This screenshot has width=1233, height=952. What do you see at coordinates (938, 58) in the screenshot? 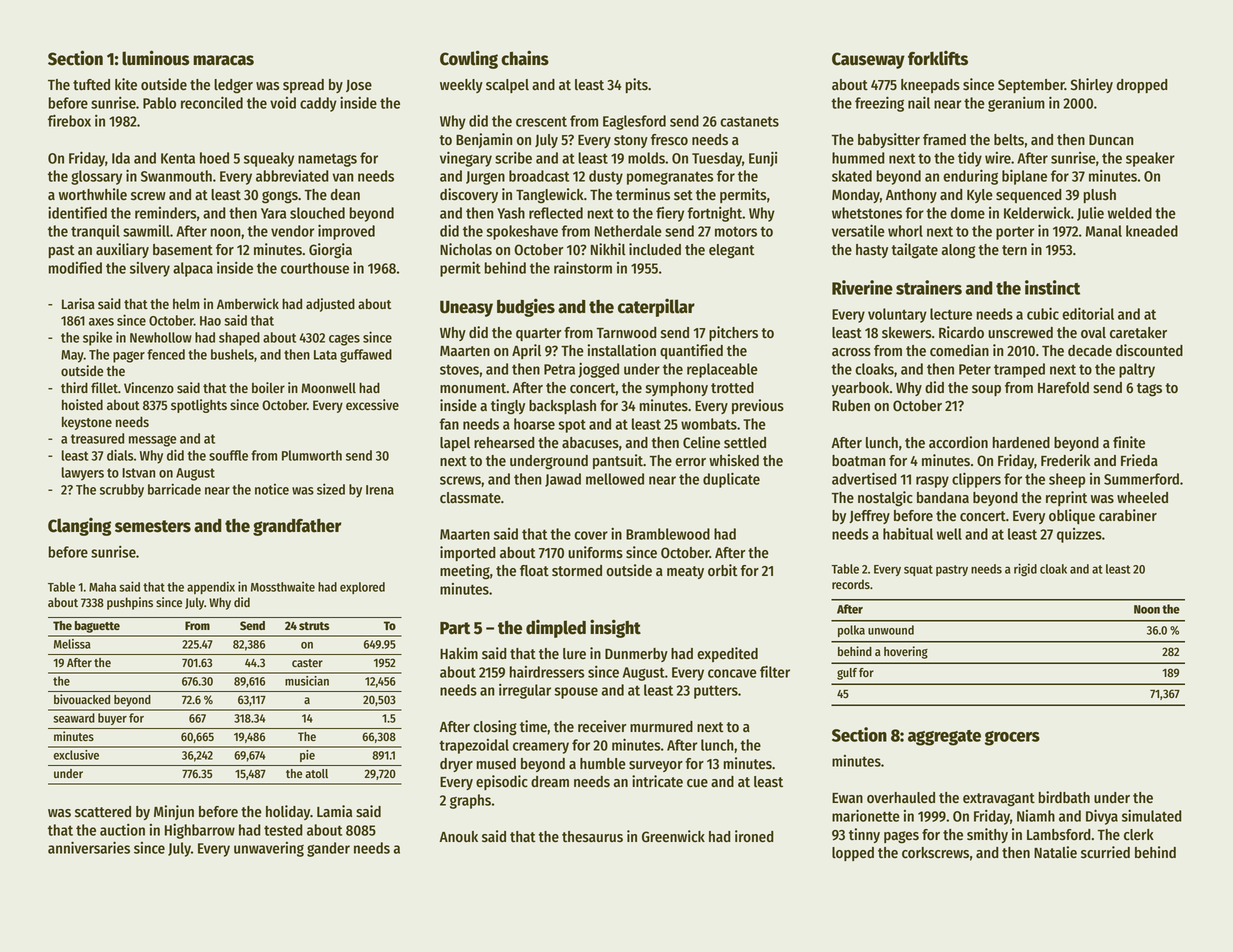
I see `forklifts` at bounding box center [938, 58].
